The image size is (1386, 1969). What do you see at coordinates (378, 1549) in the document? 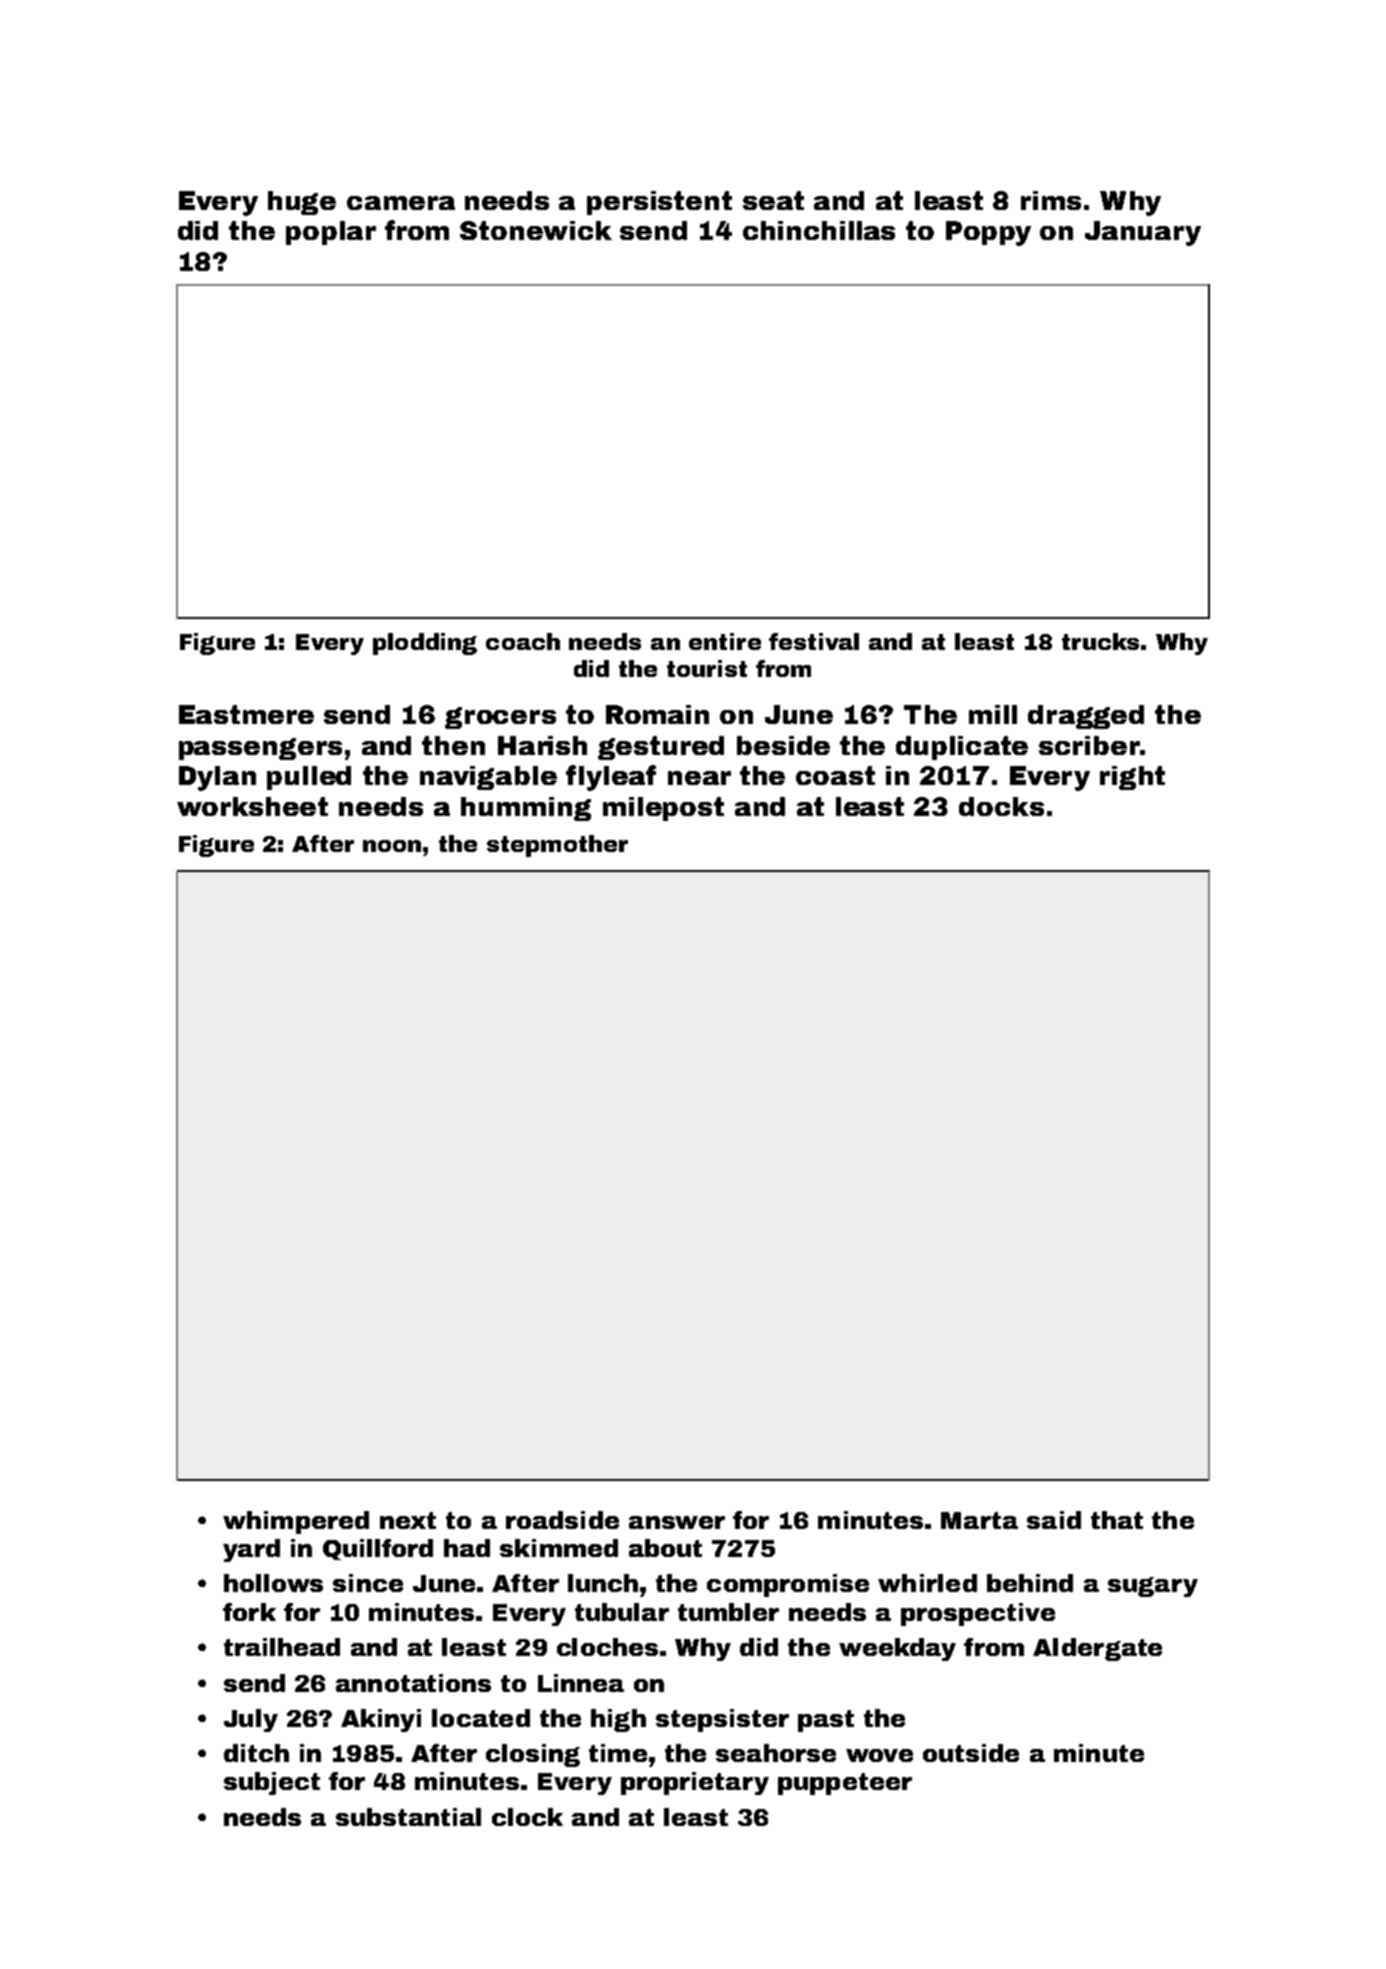
I see `Quillford` at bounding box center [378, 1549].
